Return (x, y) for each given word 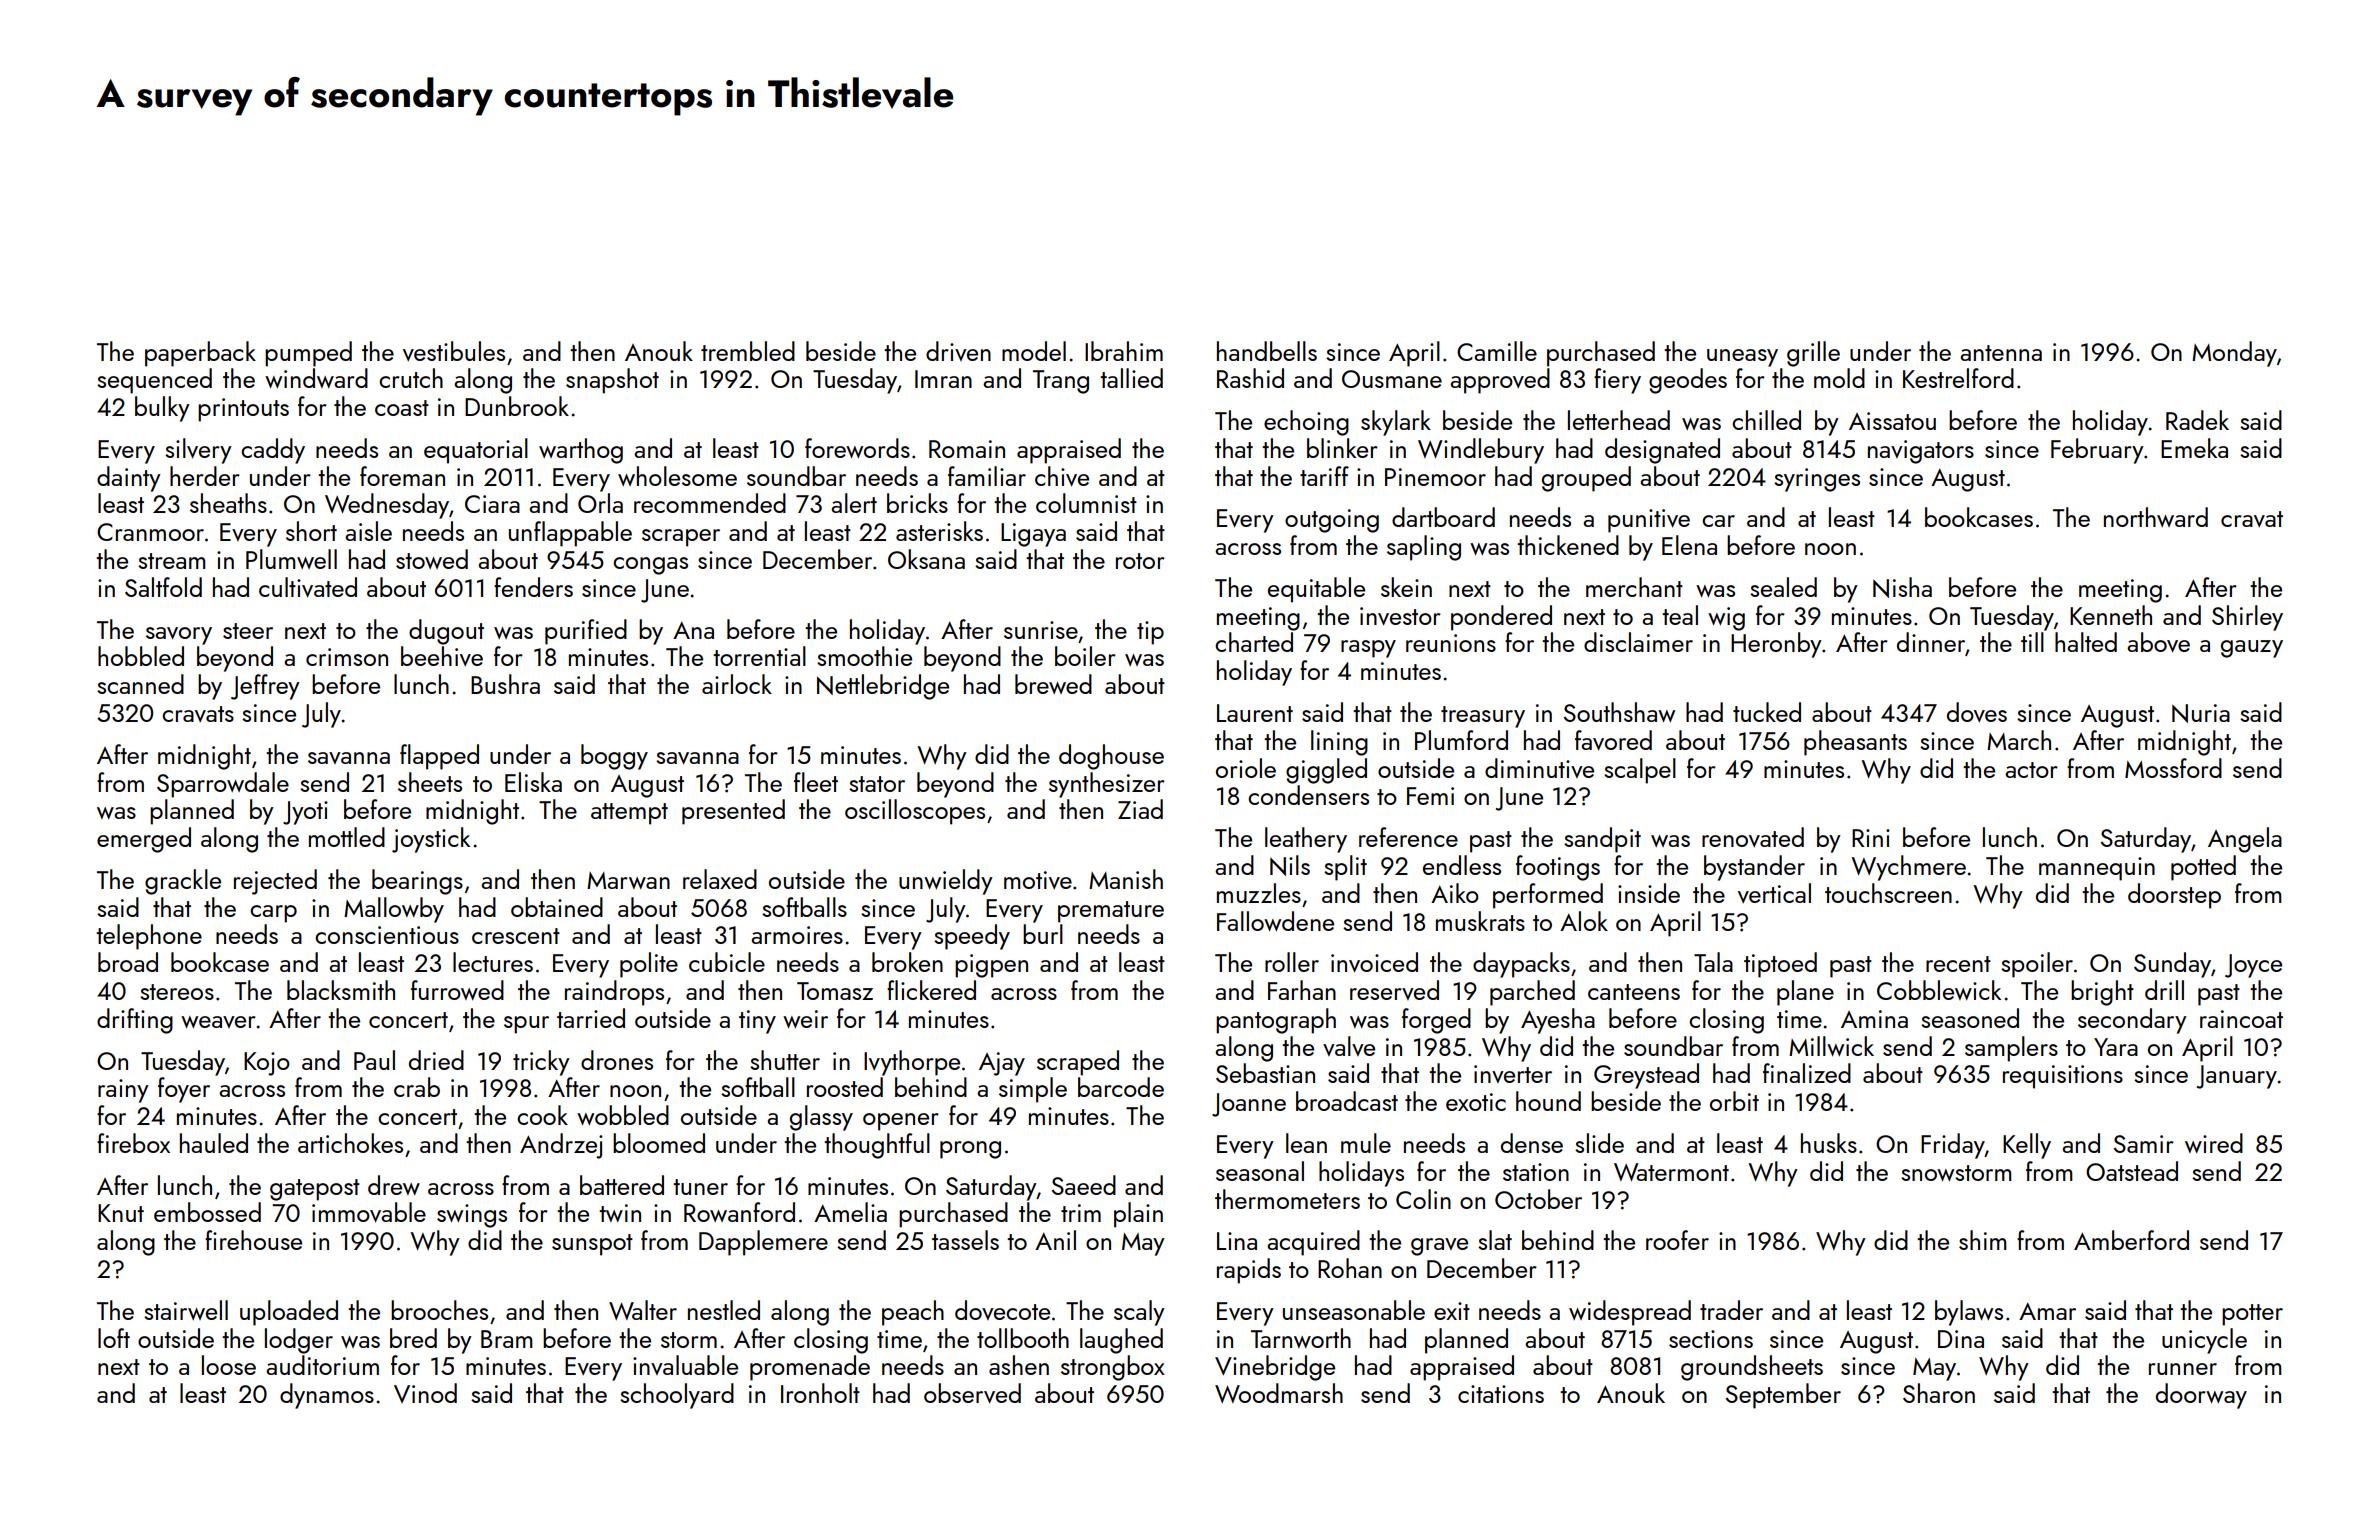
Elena (1689, 545)
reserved (1394, 990)
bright (2102, 993)
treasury (1483, 717)
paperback (200, 354)
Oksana (926, 559)
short (311, 531)
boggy (614, 757)
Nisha (1902, 587)
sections (1711, 1339)
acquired (1313, 1243)
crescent (516, 936)
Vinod (425, 1393)
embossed (207, 1212)
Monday (2234, 354)
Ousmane (1392, 379)
